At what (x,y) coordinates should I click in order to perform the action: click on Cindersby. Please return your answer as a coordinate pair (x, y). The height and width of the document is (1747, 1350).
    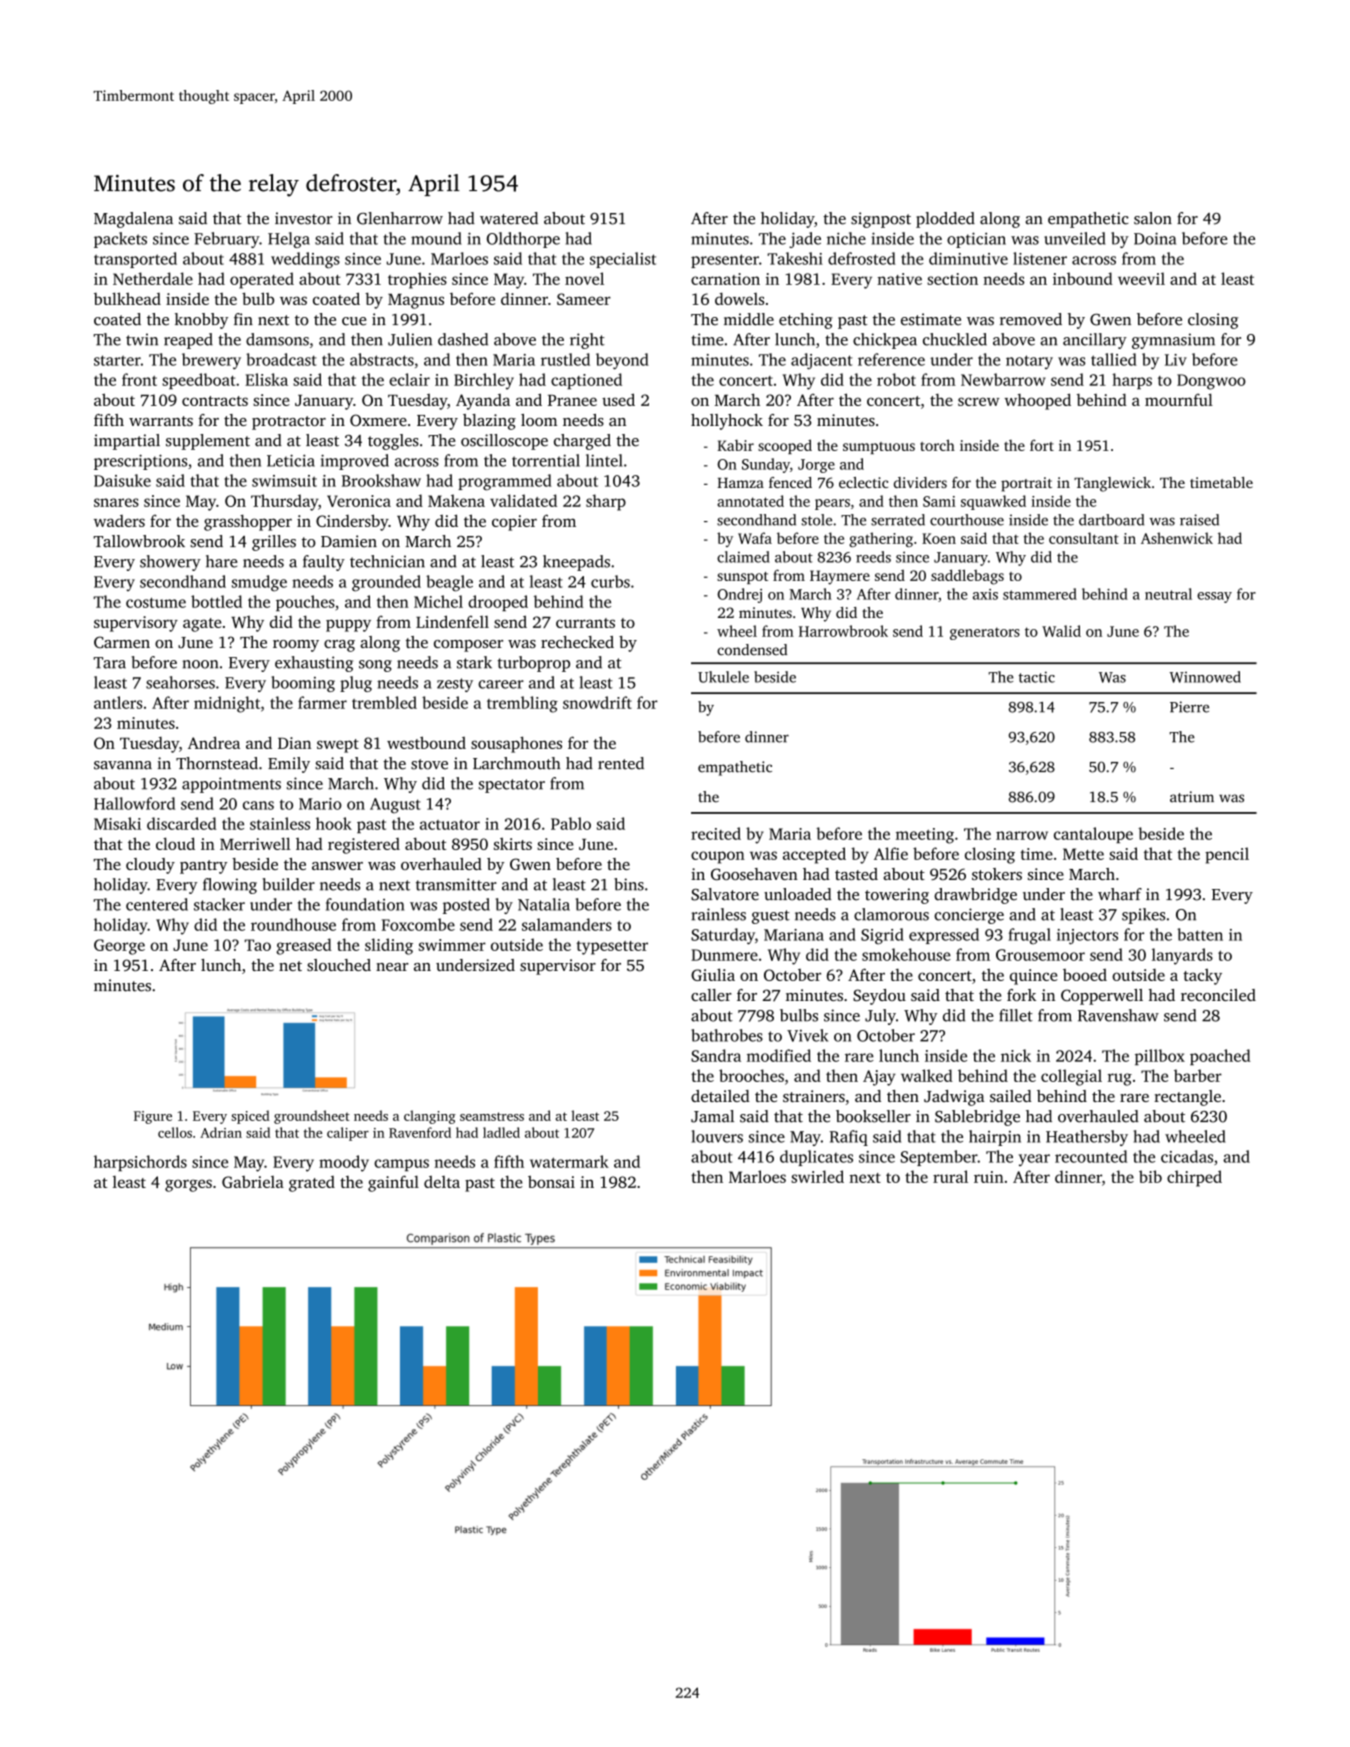
    Looking at the image, I should click on (352, 522).
